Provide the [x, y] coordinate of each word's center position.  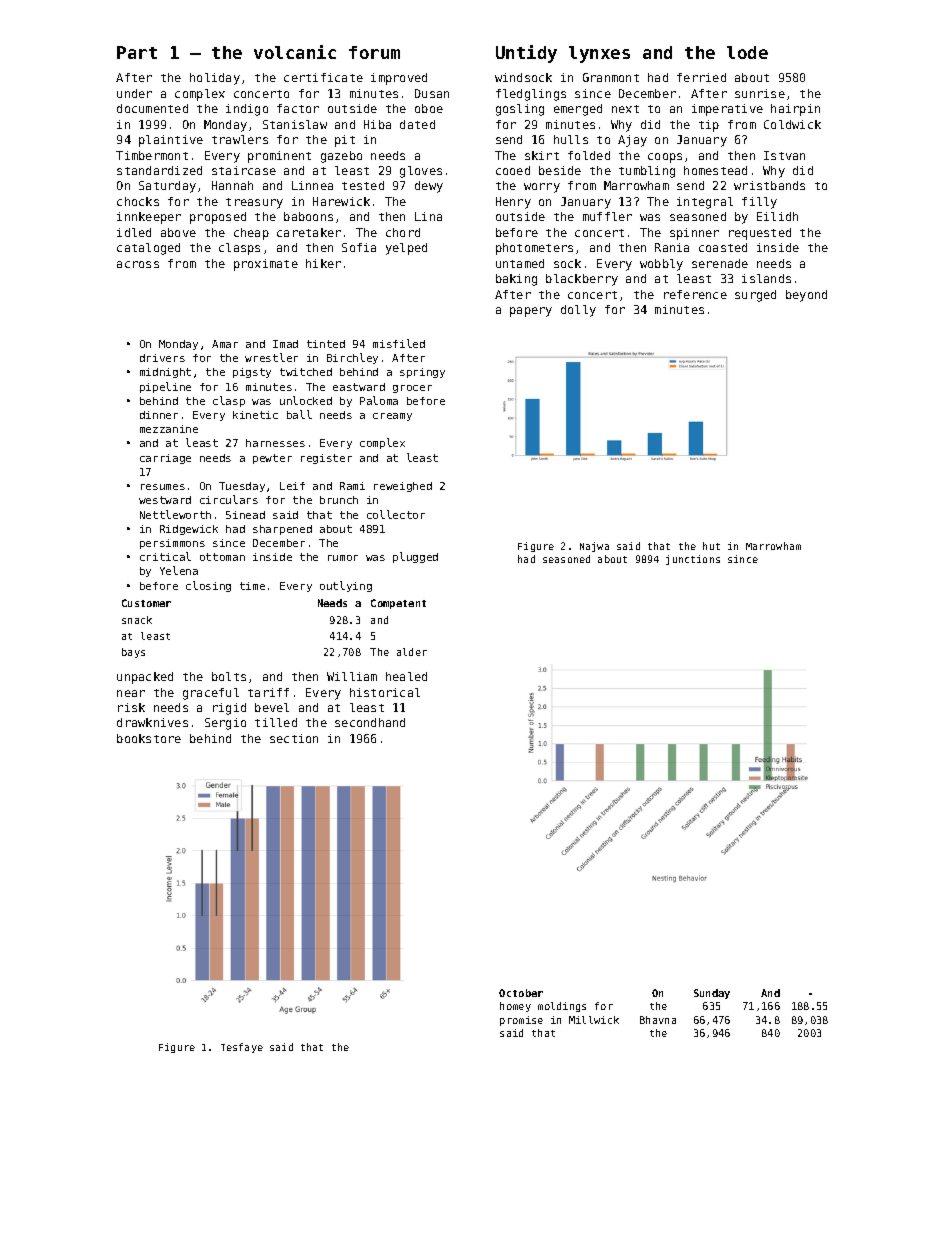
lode [747, 52]
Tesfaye [242, 1048]
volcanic [295, 52]
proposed [218, 218]
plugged [415, 557]
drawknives [152, 722]
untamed [520, 263]
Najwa [594, 547]
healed [406, 676]
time [252, 586]
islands [766, 278]
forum [374, 52]
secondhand [370, 722]
